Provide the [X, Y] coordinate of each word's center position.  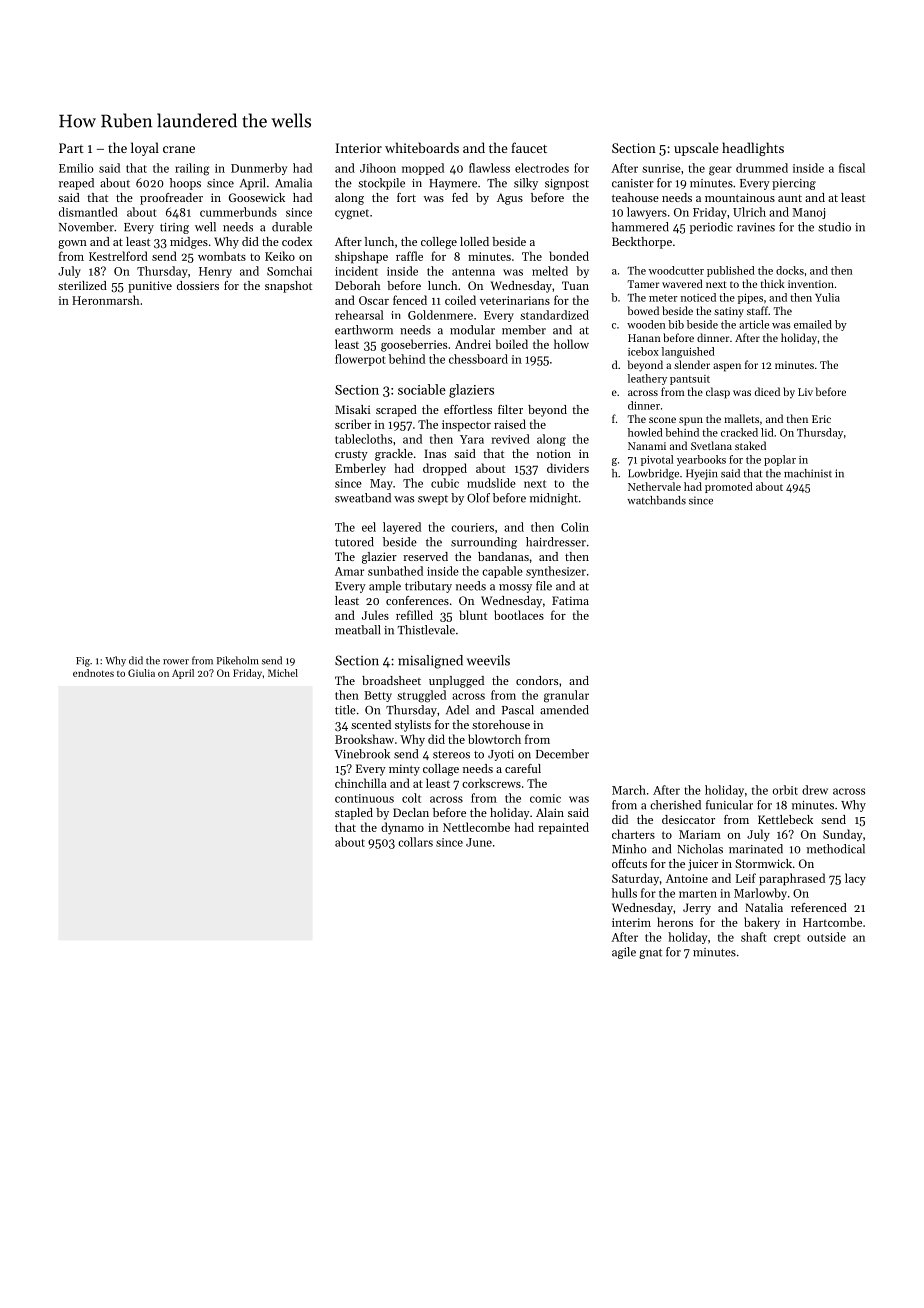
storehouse [501, 724]
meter [663, 298]
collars [415, 842]
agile [624, 953]
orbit [785, 790]
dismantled [88, 212]
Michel [283, 673]
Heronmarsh [105, 300]
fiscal [852, 168]
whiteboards [422, 147]
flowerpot [360, 360]
